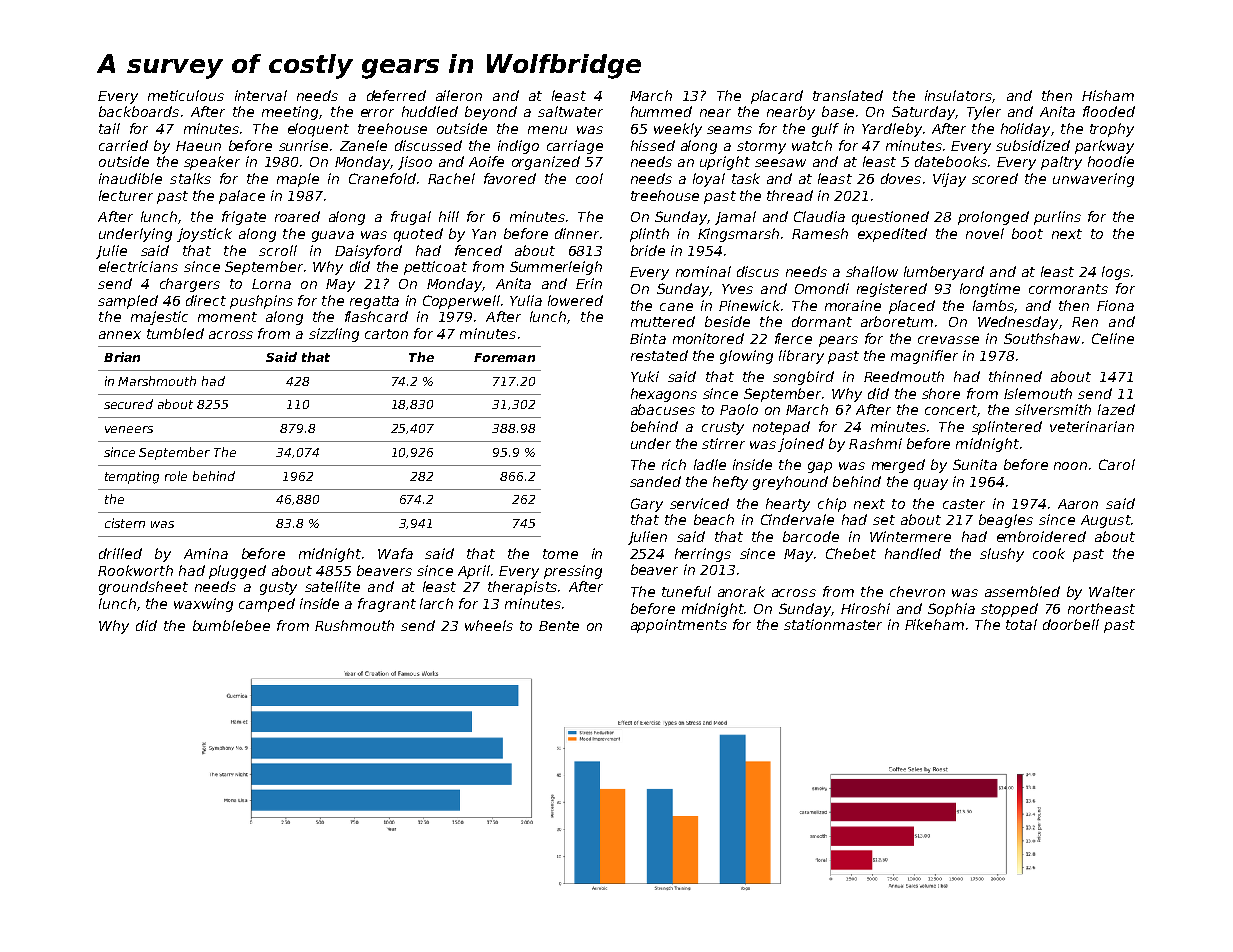 The height and width of the screenshot is (952, 1233). I want to click on satellite, so click(332, 586).
